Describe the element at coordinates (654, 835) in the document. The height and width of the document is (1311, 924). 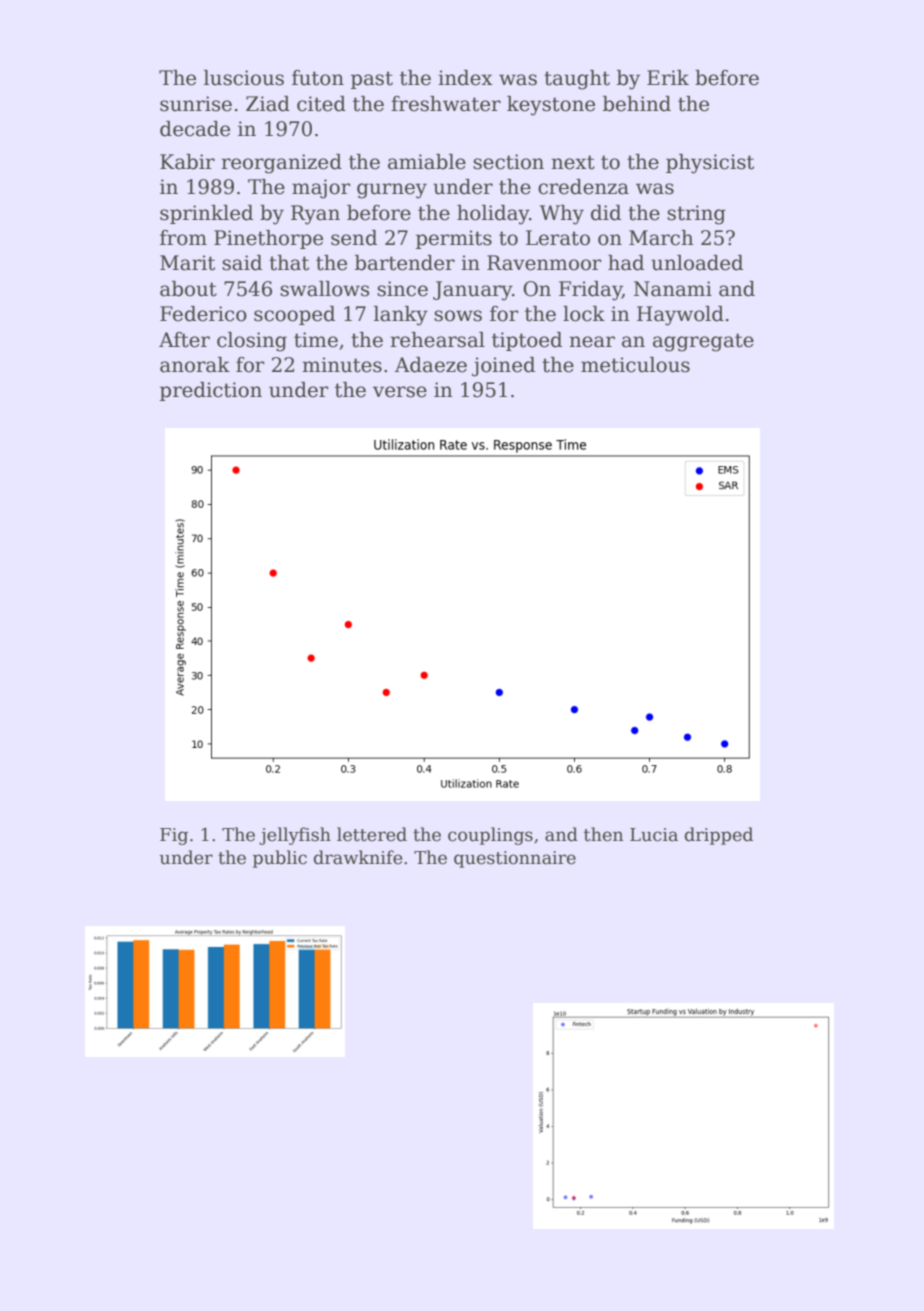
I see `Lucia` at that location.
